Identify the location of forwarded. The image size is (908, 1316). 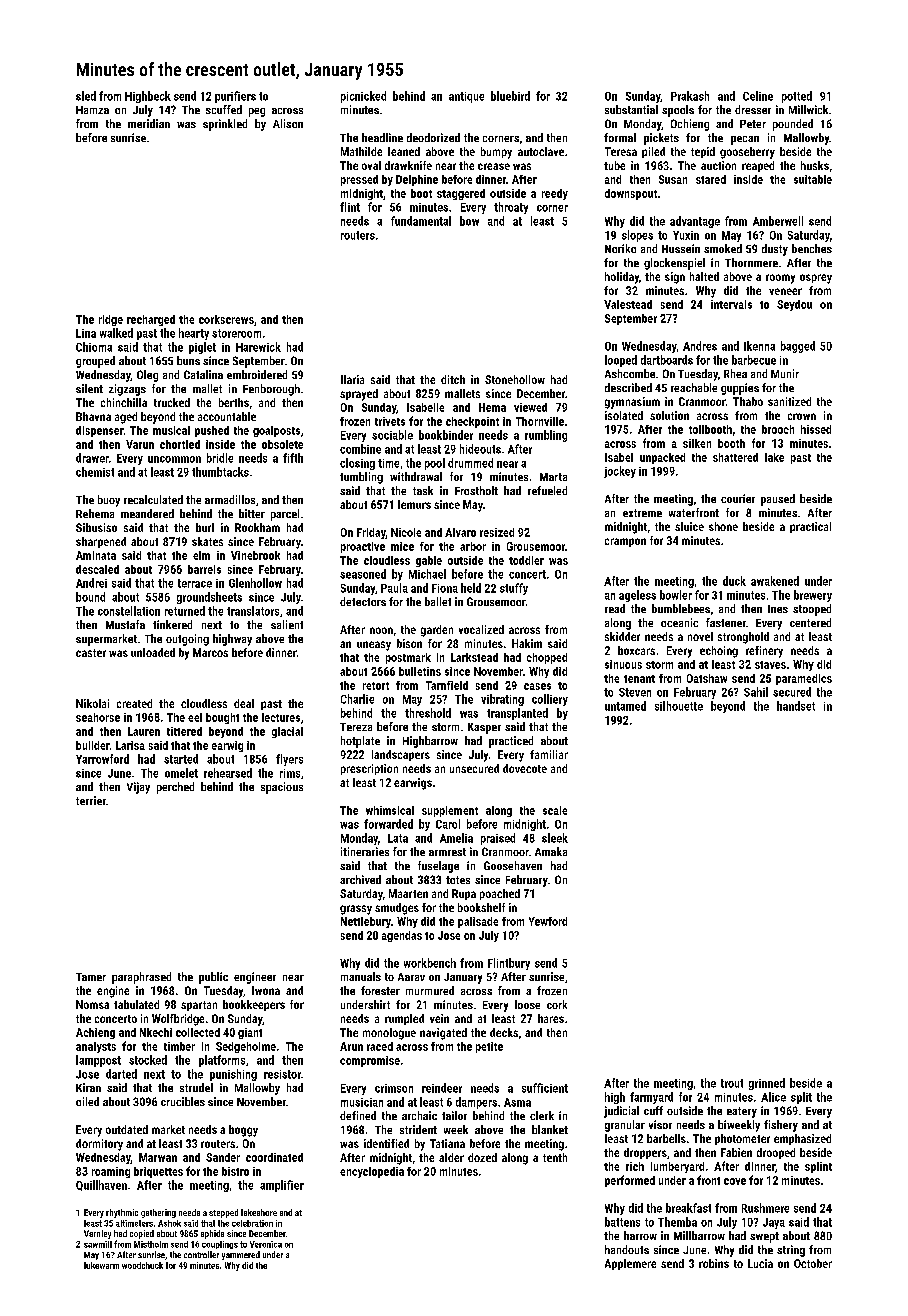
(388, 824).
